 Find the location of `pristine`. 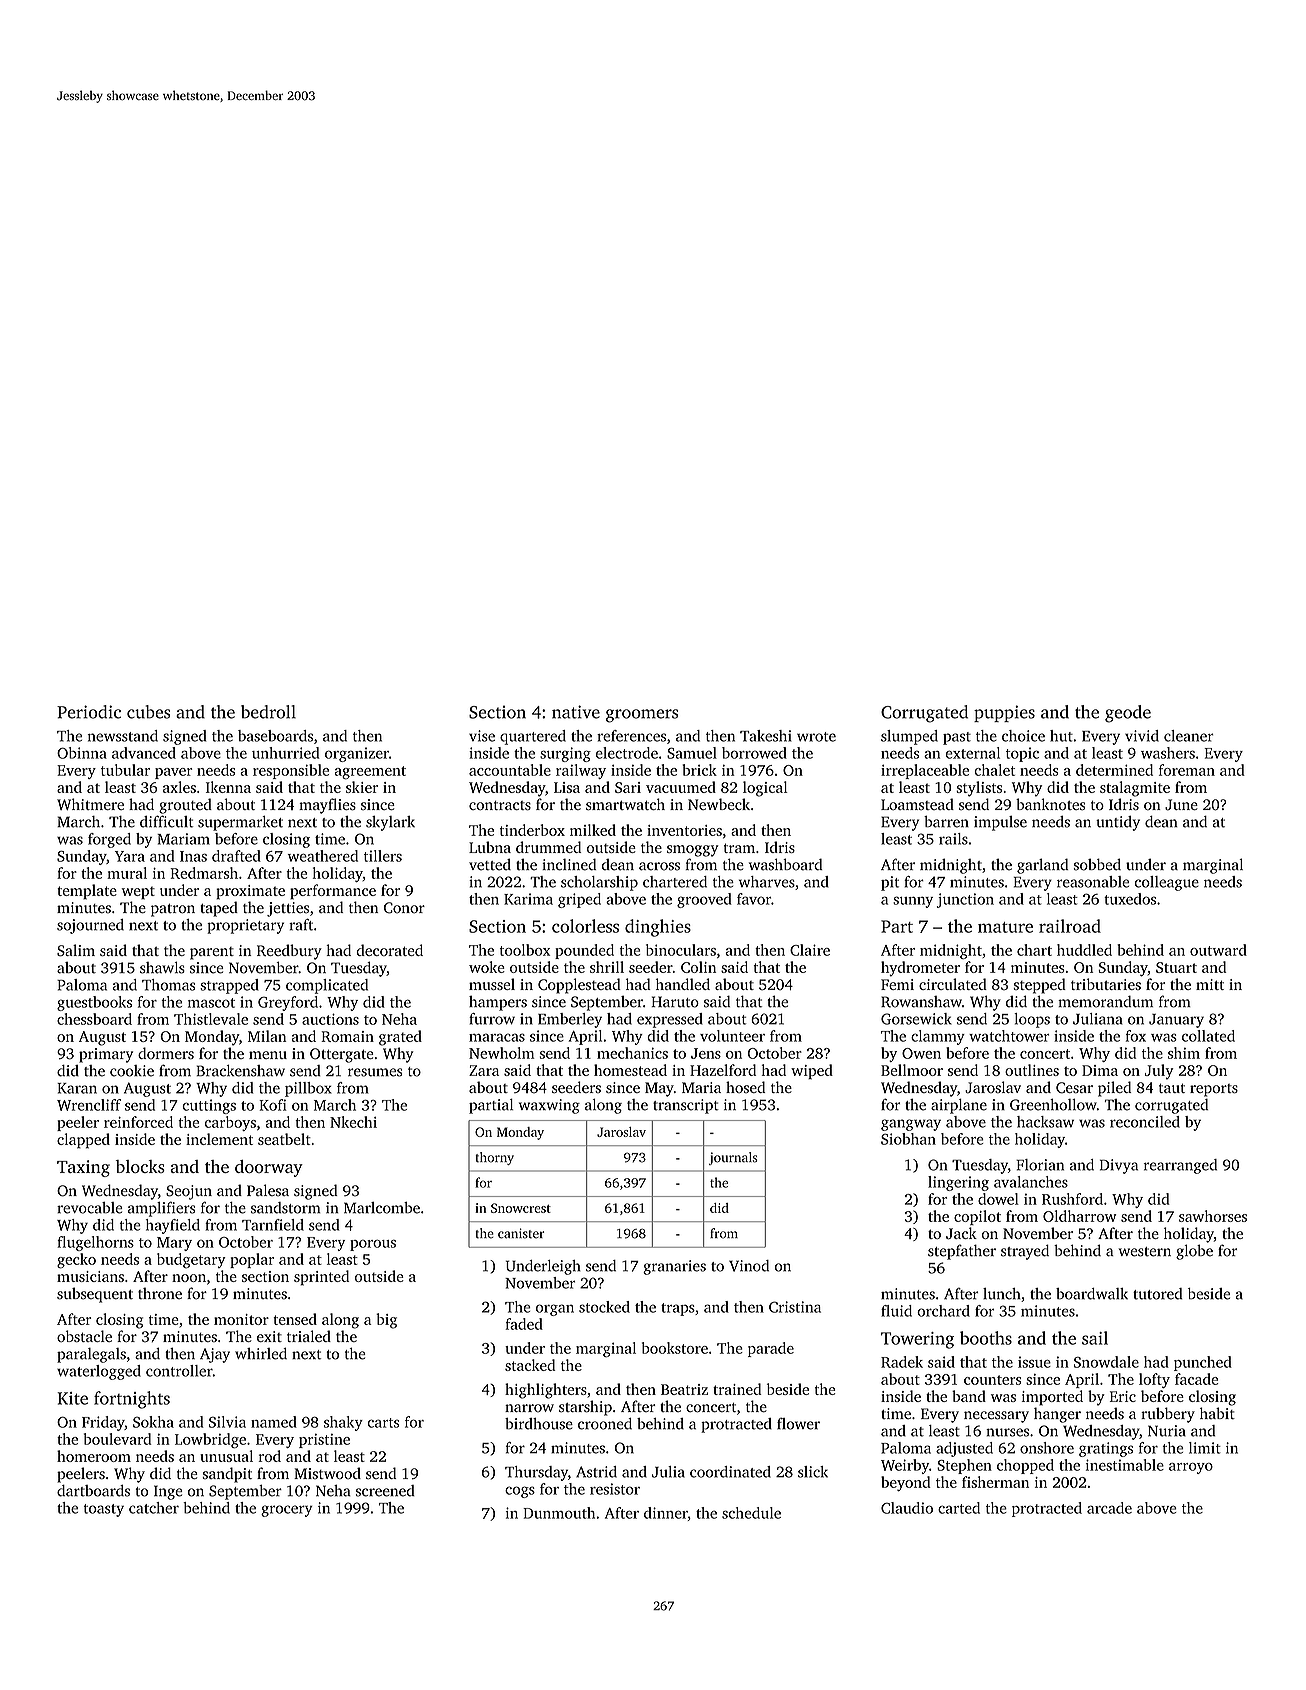

pristine is located at coordinates (324, 1441).
